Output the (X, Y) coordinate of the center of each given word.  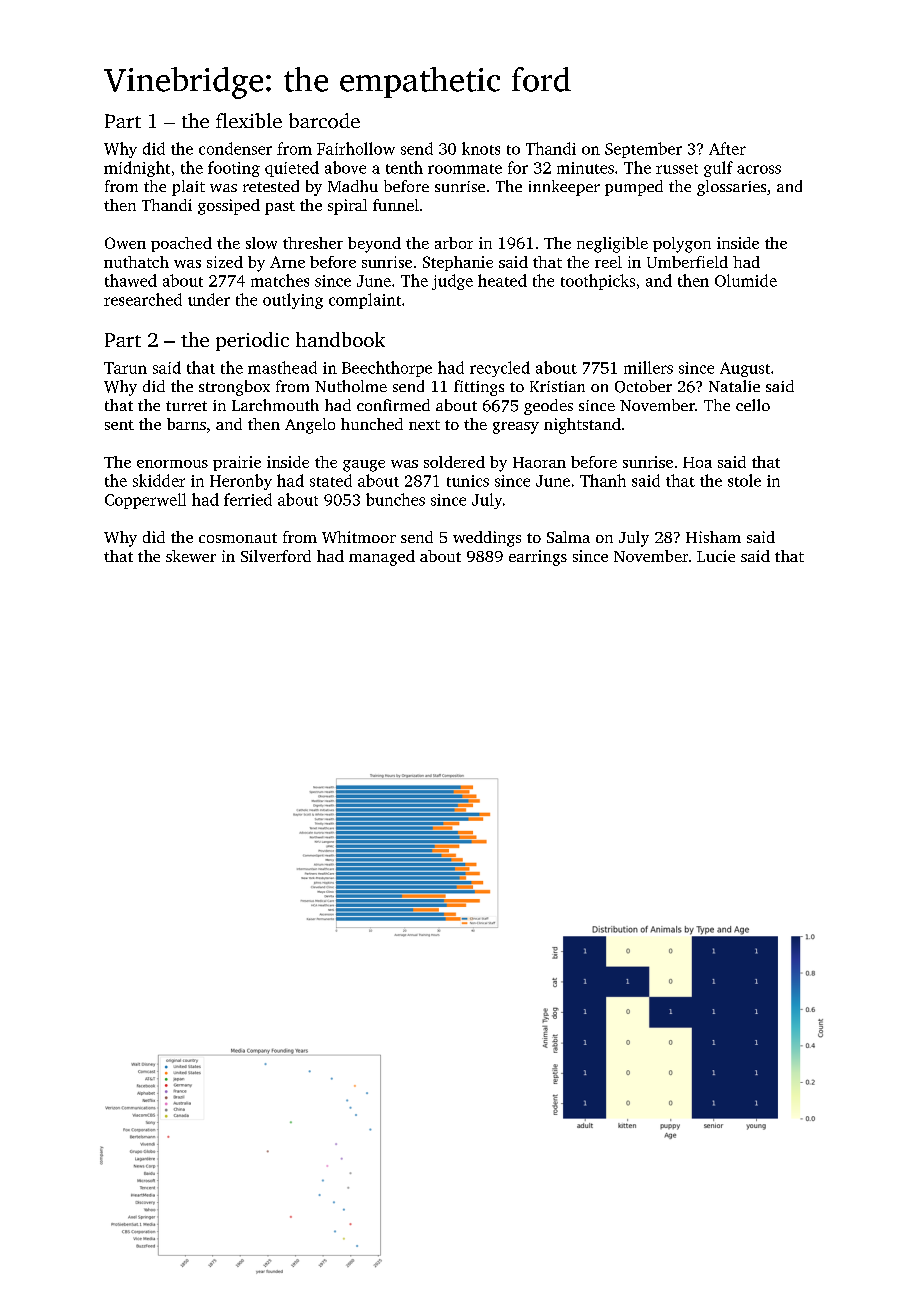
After (727, 148)
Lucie (716, 556)
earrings (538, 558)
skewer (191, 556)
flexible (249, 120)
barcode (324, 121)
